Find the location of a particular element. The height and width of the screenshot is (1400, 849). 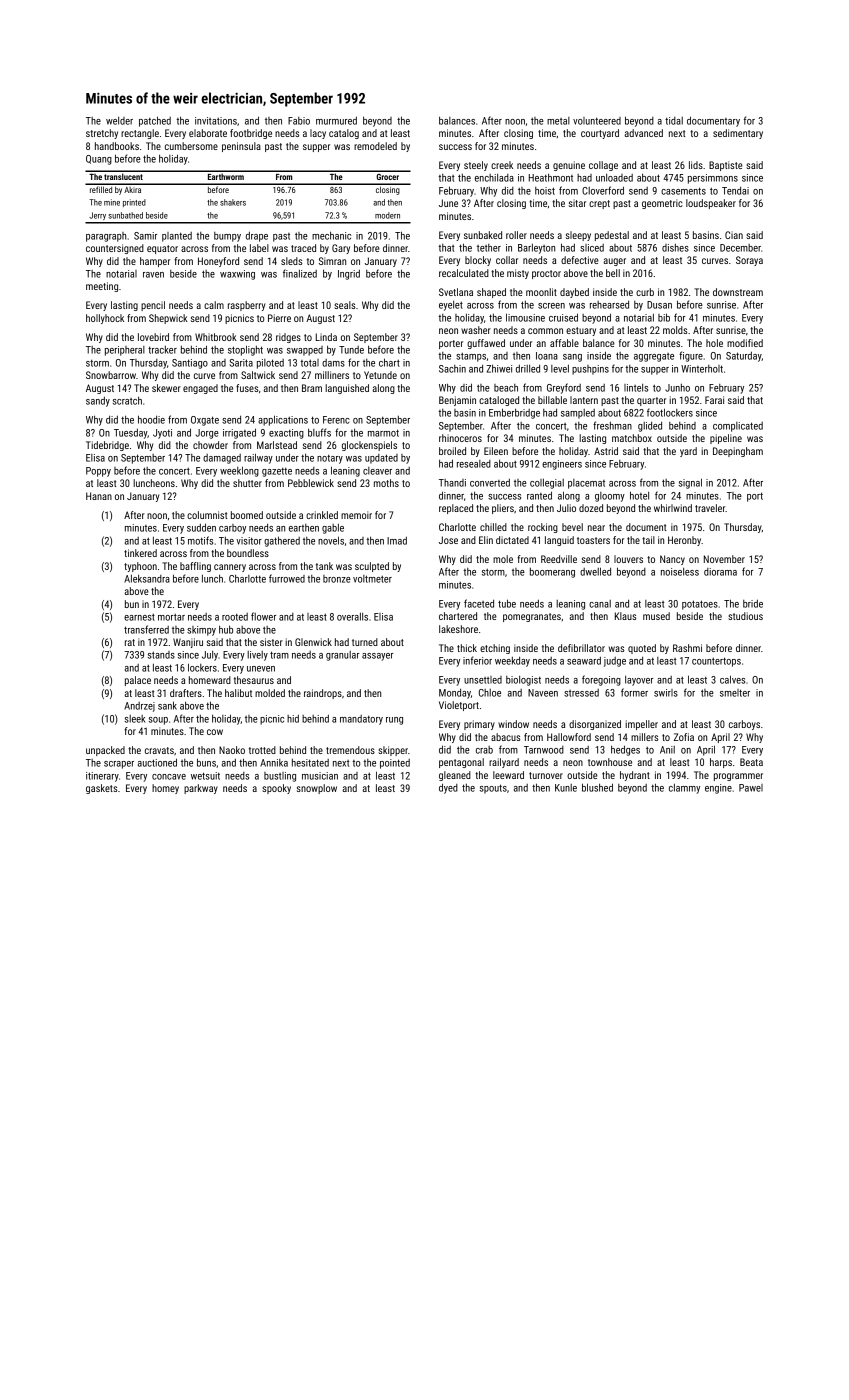

metal is located at coordinates (558, 121).
